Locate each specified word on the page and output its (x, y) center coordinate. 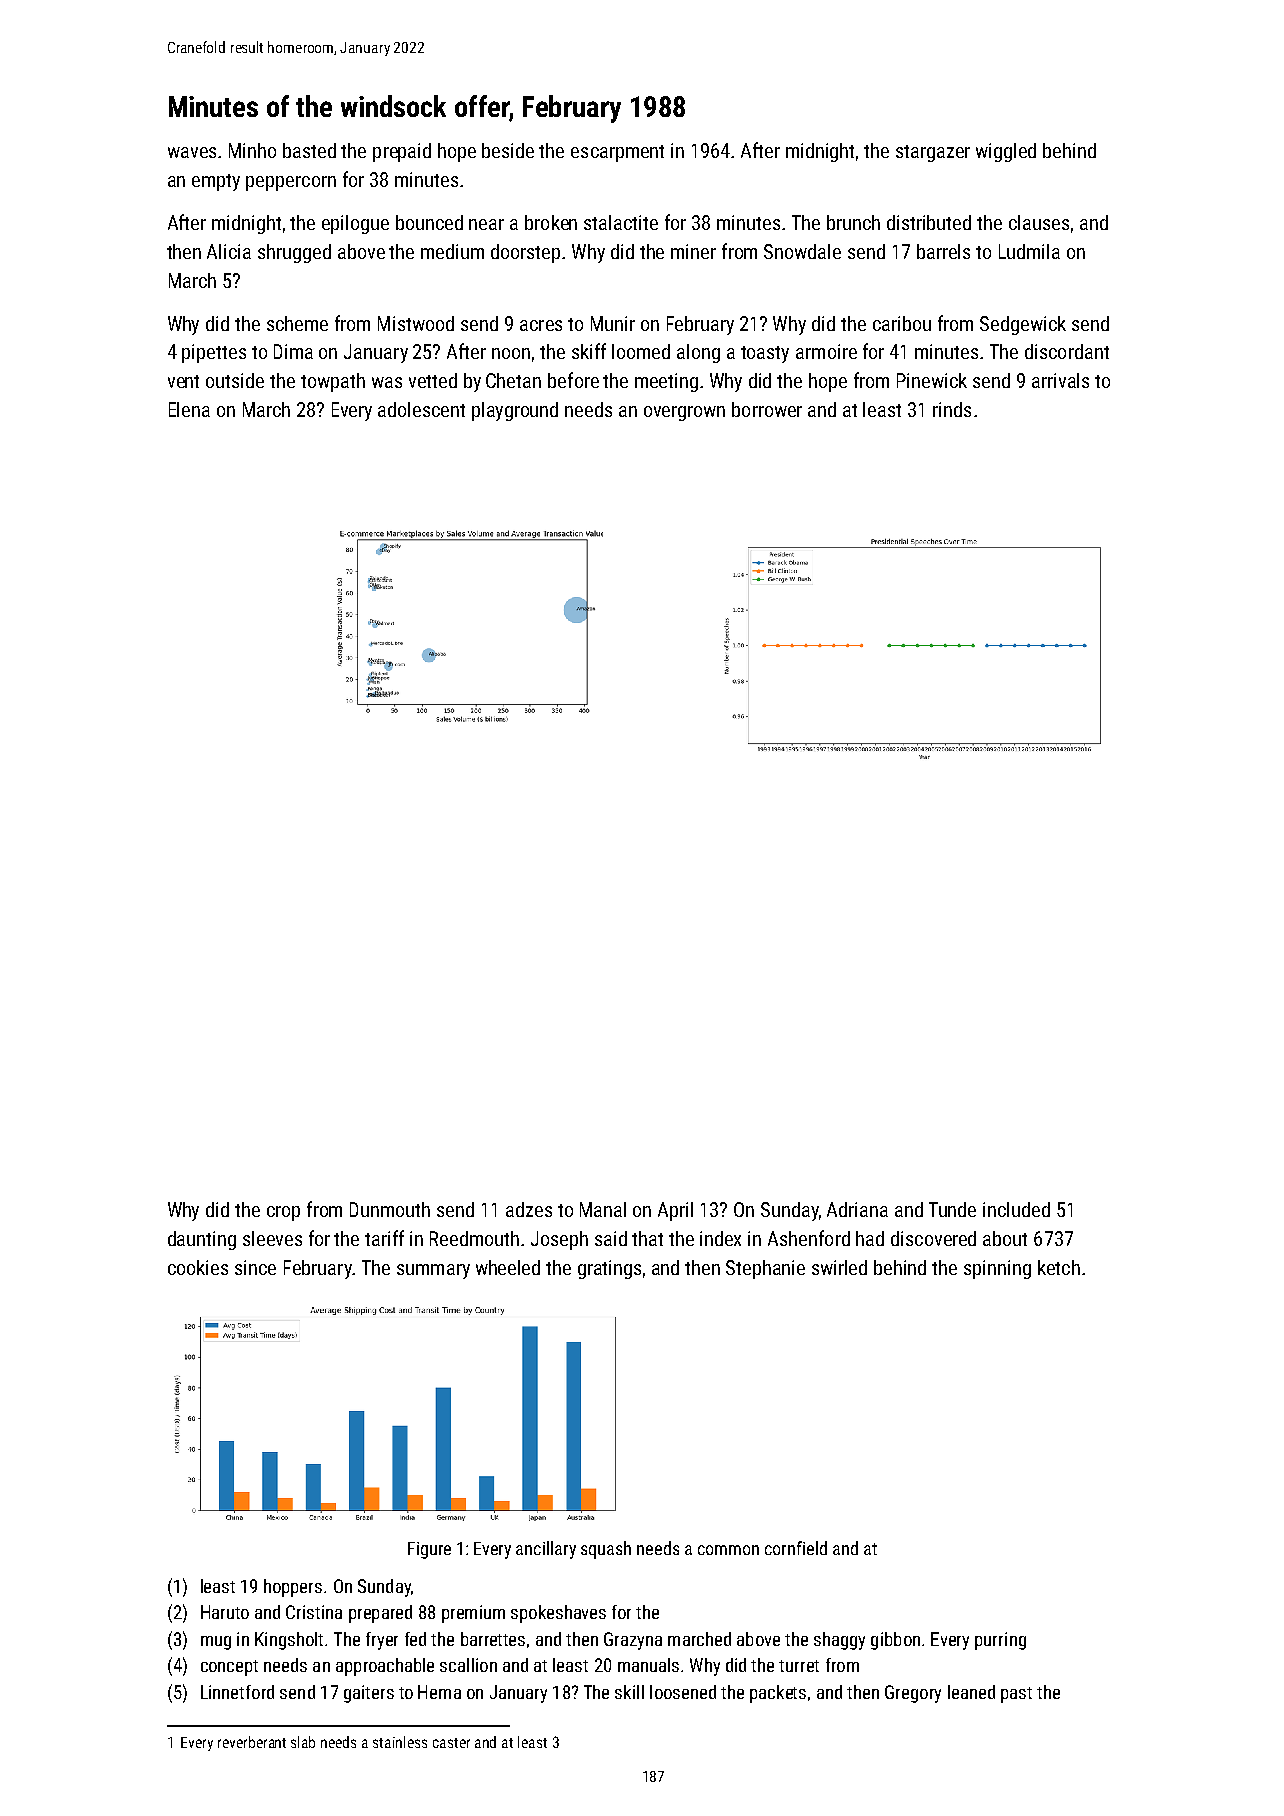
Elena (189, 409)
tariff (384, 1238)
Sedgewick (1023, 325)
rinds (952, 409)
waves (192, 152)
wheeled (508, 1267)
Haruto (225, 1612)
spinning (997, 1269)
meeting (666, 382)
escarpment (617, 153)
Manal (603, 1209)
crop (283, 1213)
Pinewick (932, 380)
